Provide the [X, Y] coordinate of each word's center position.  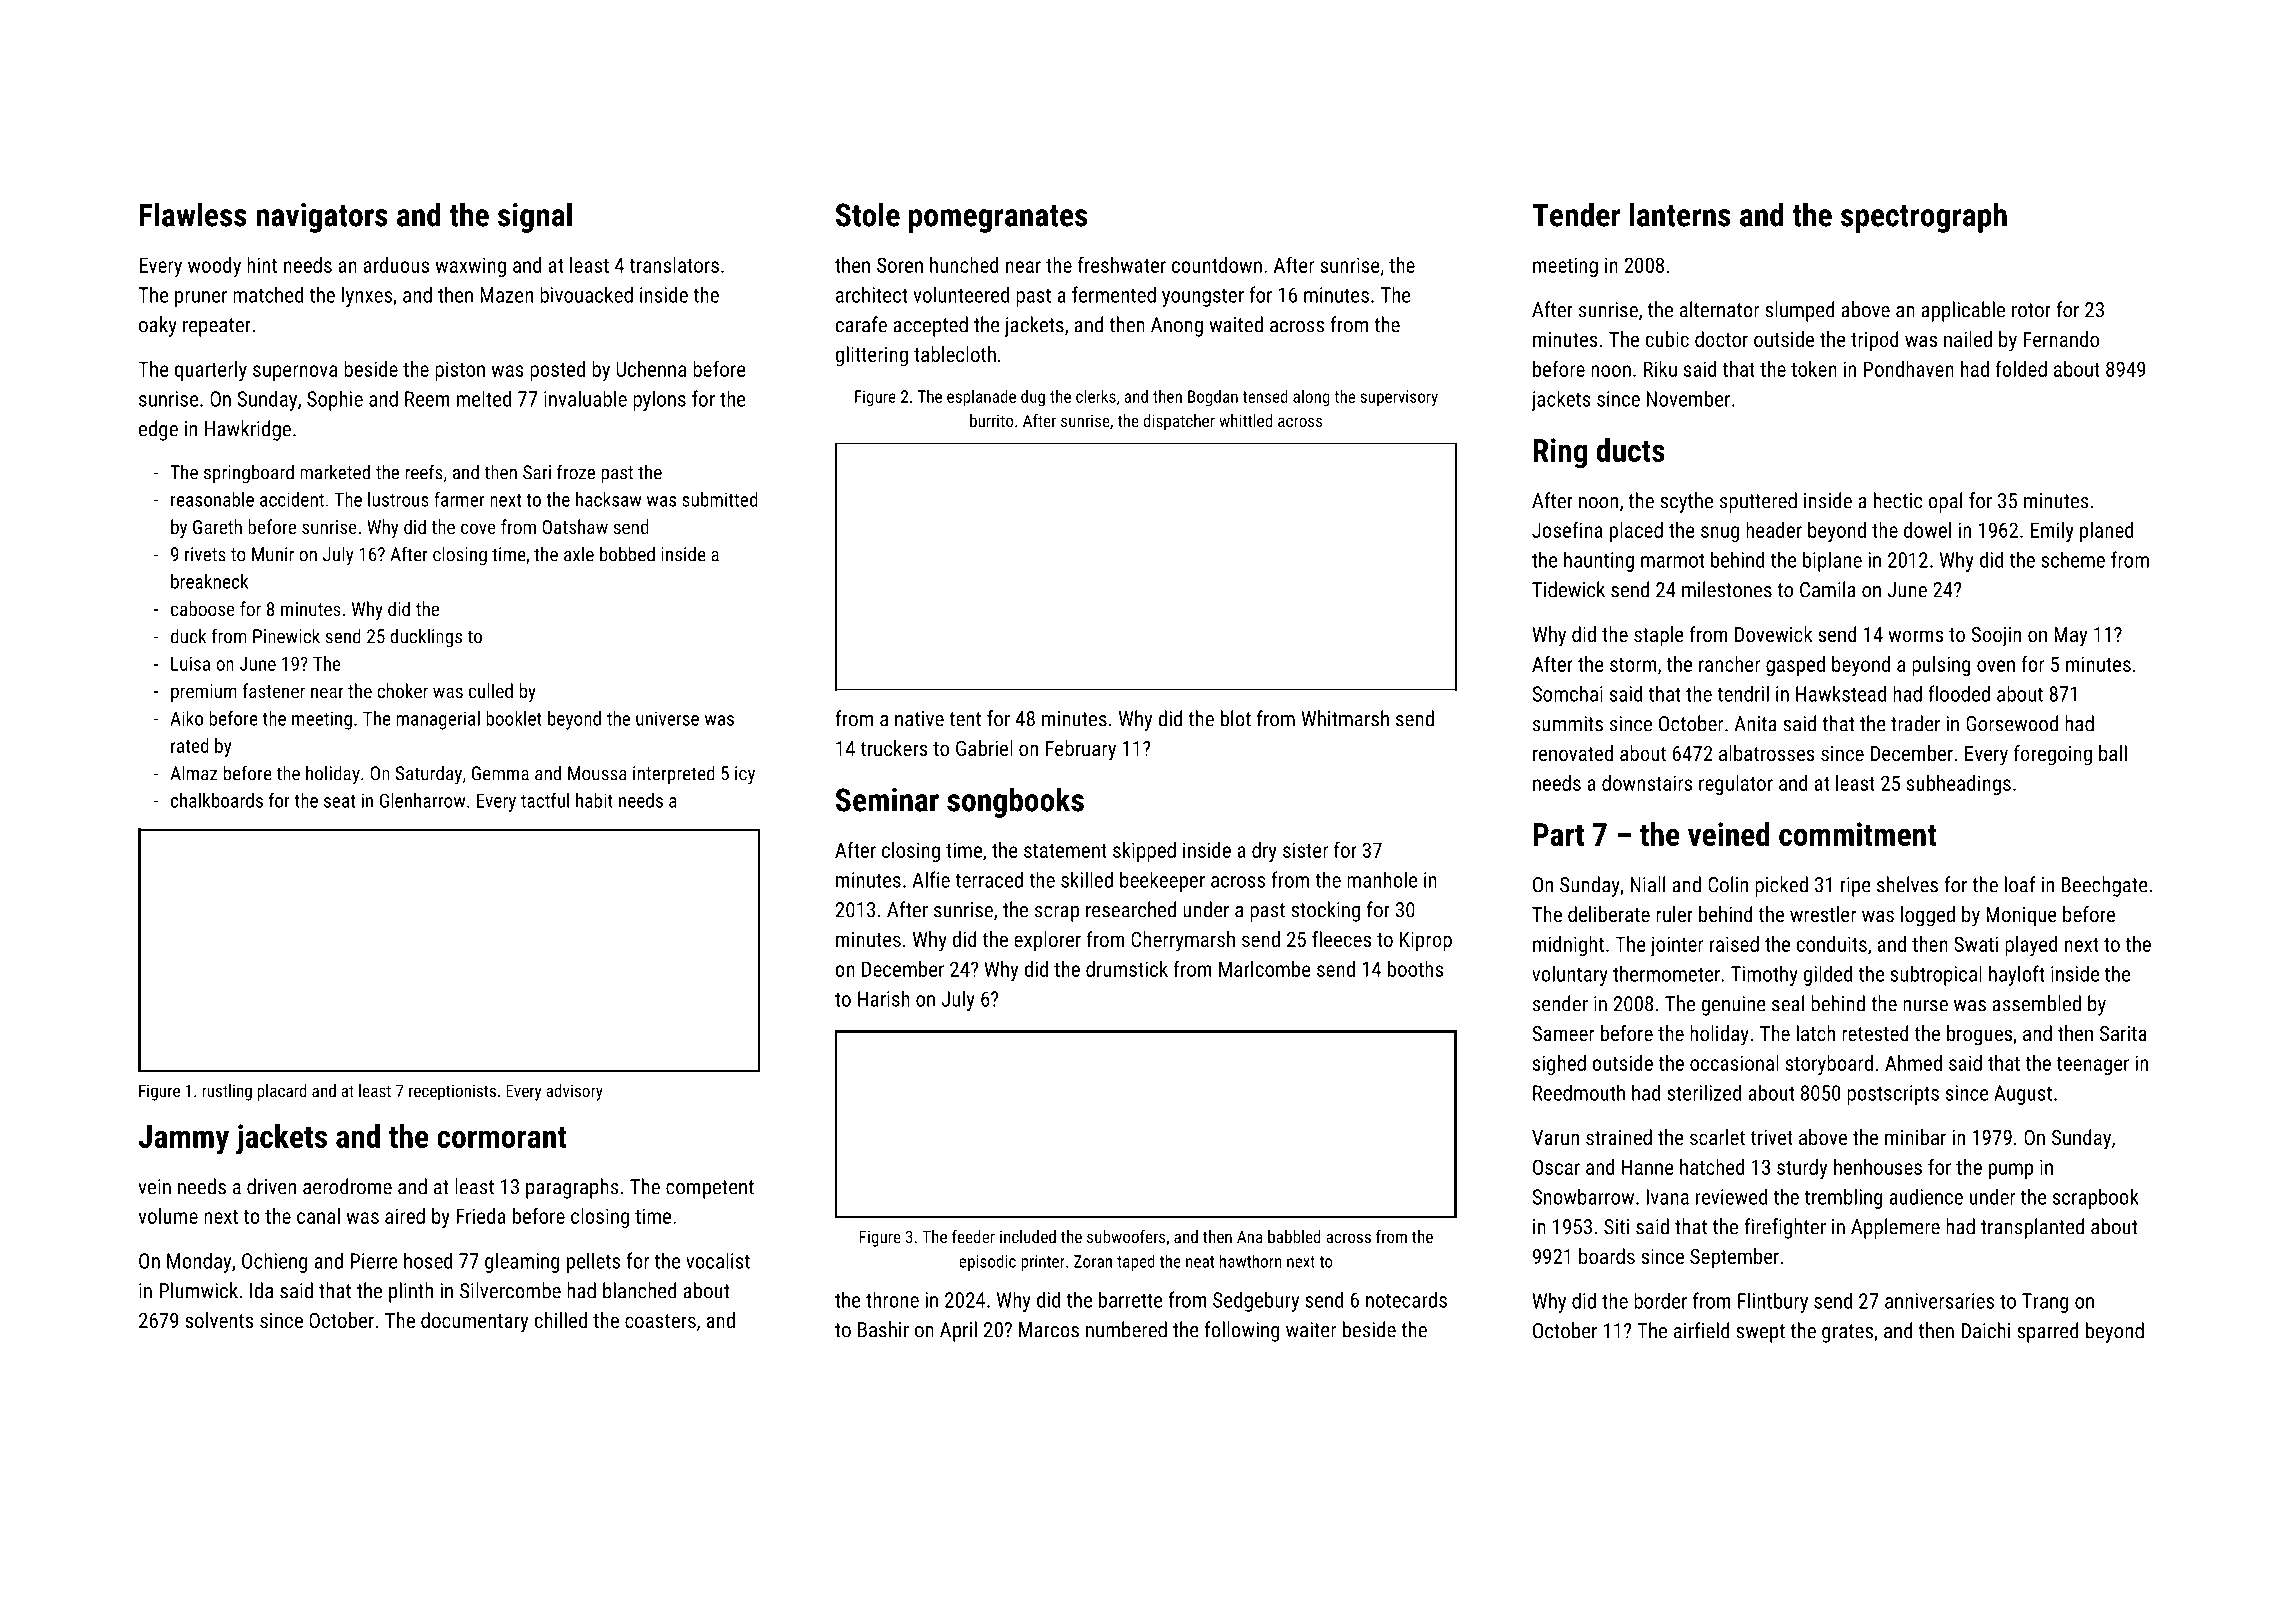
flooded [1959, 693]
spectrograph [1924, 217]
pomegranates [998, 219]
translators [674, 265]
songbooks [1015, 802]
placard [282, 1092]
